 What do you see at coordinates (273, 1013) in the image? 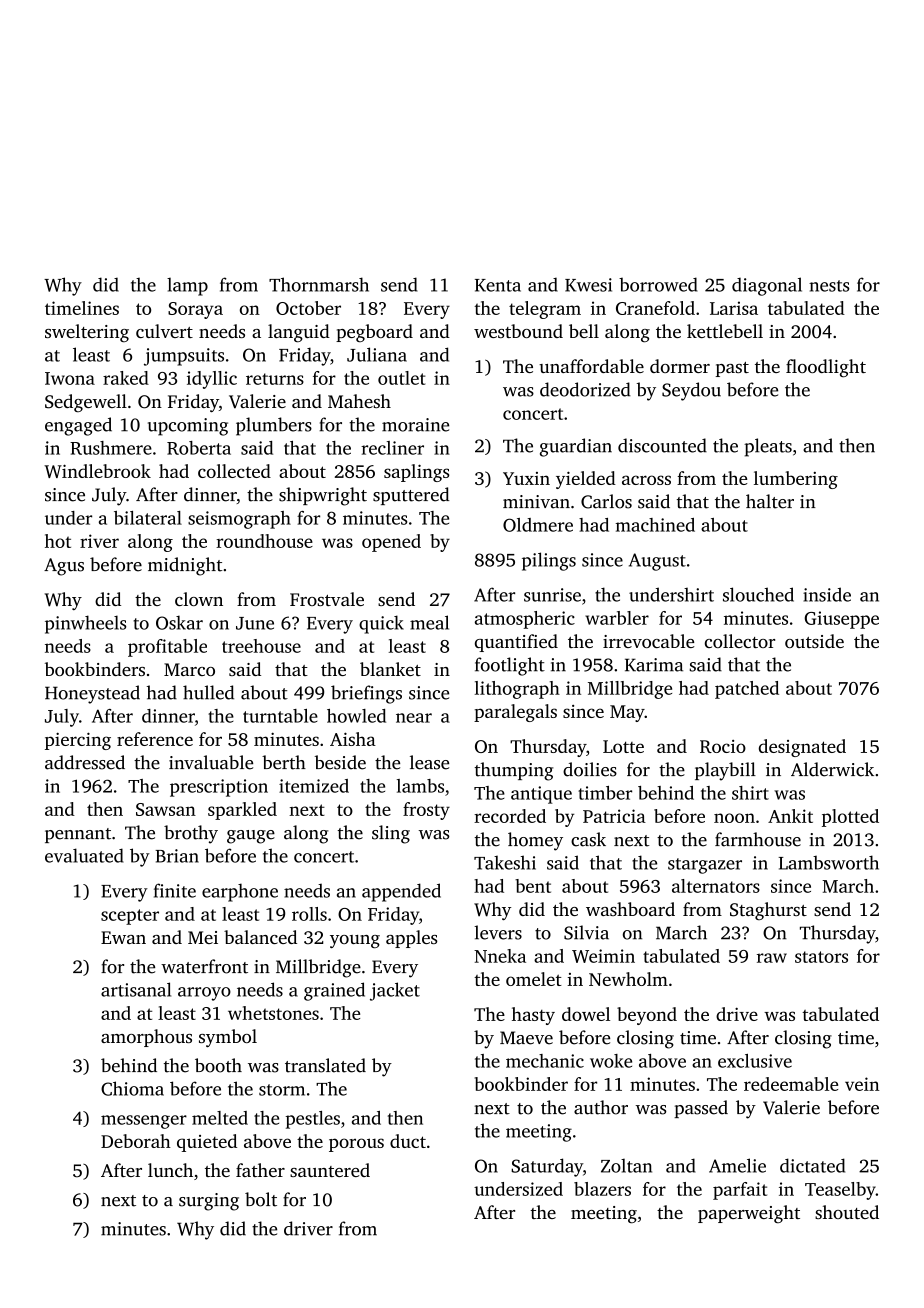
I see `whetstones` at bounding box center [273, 1013].
